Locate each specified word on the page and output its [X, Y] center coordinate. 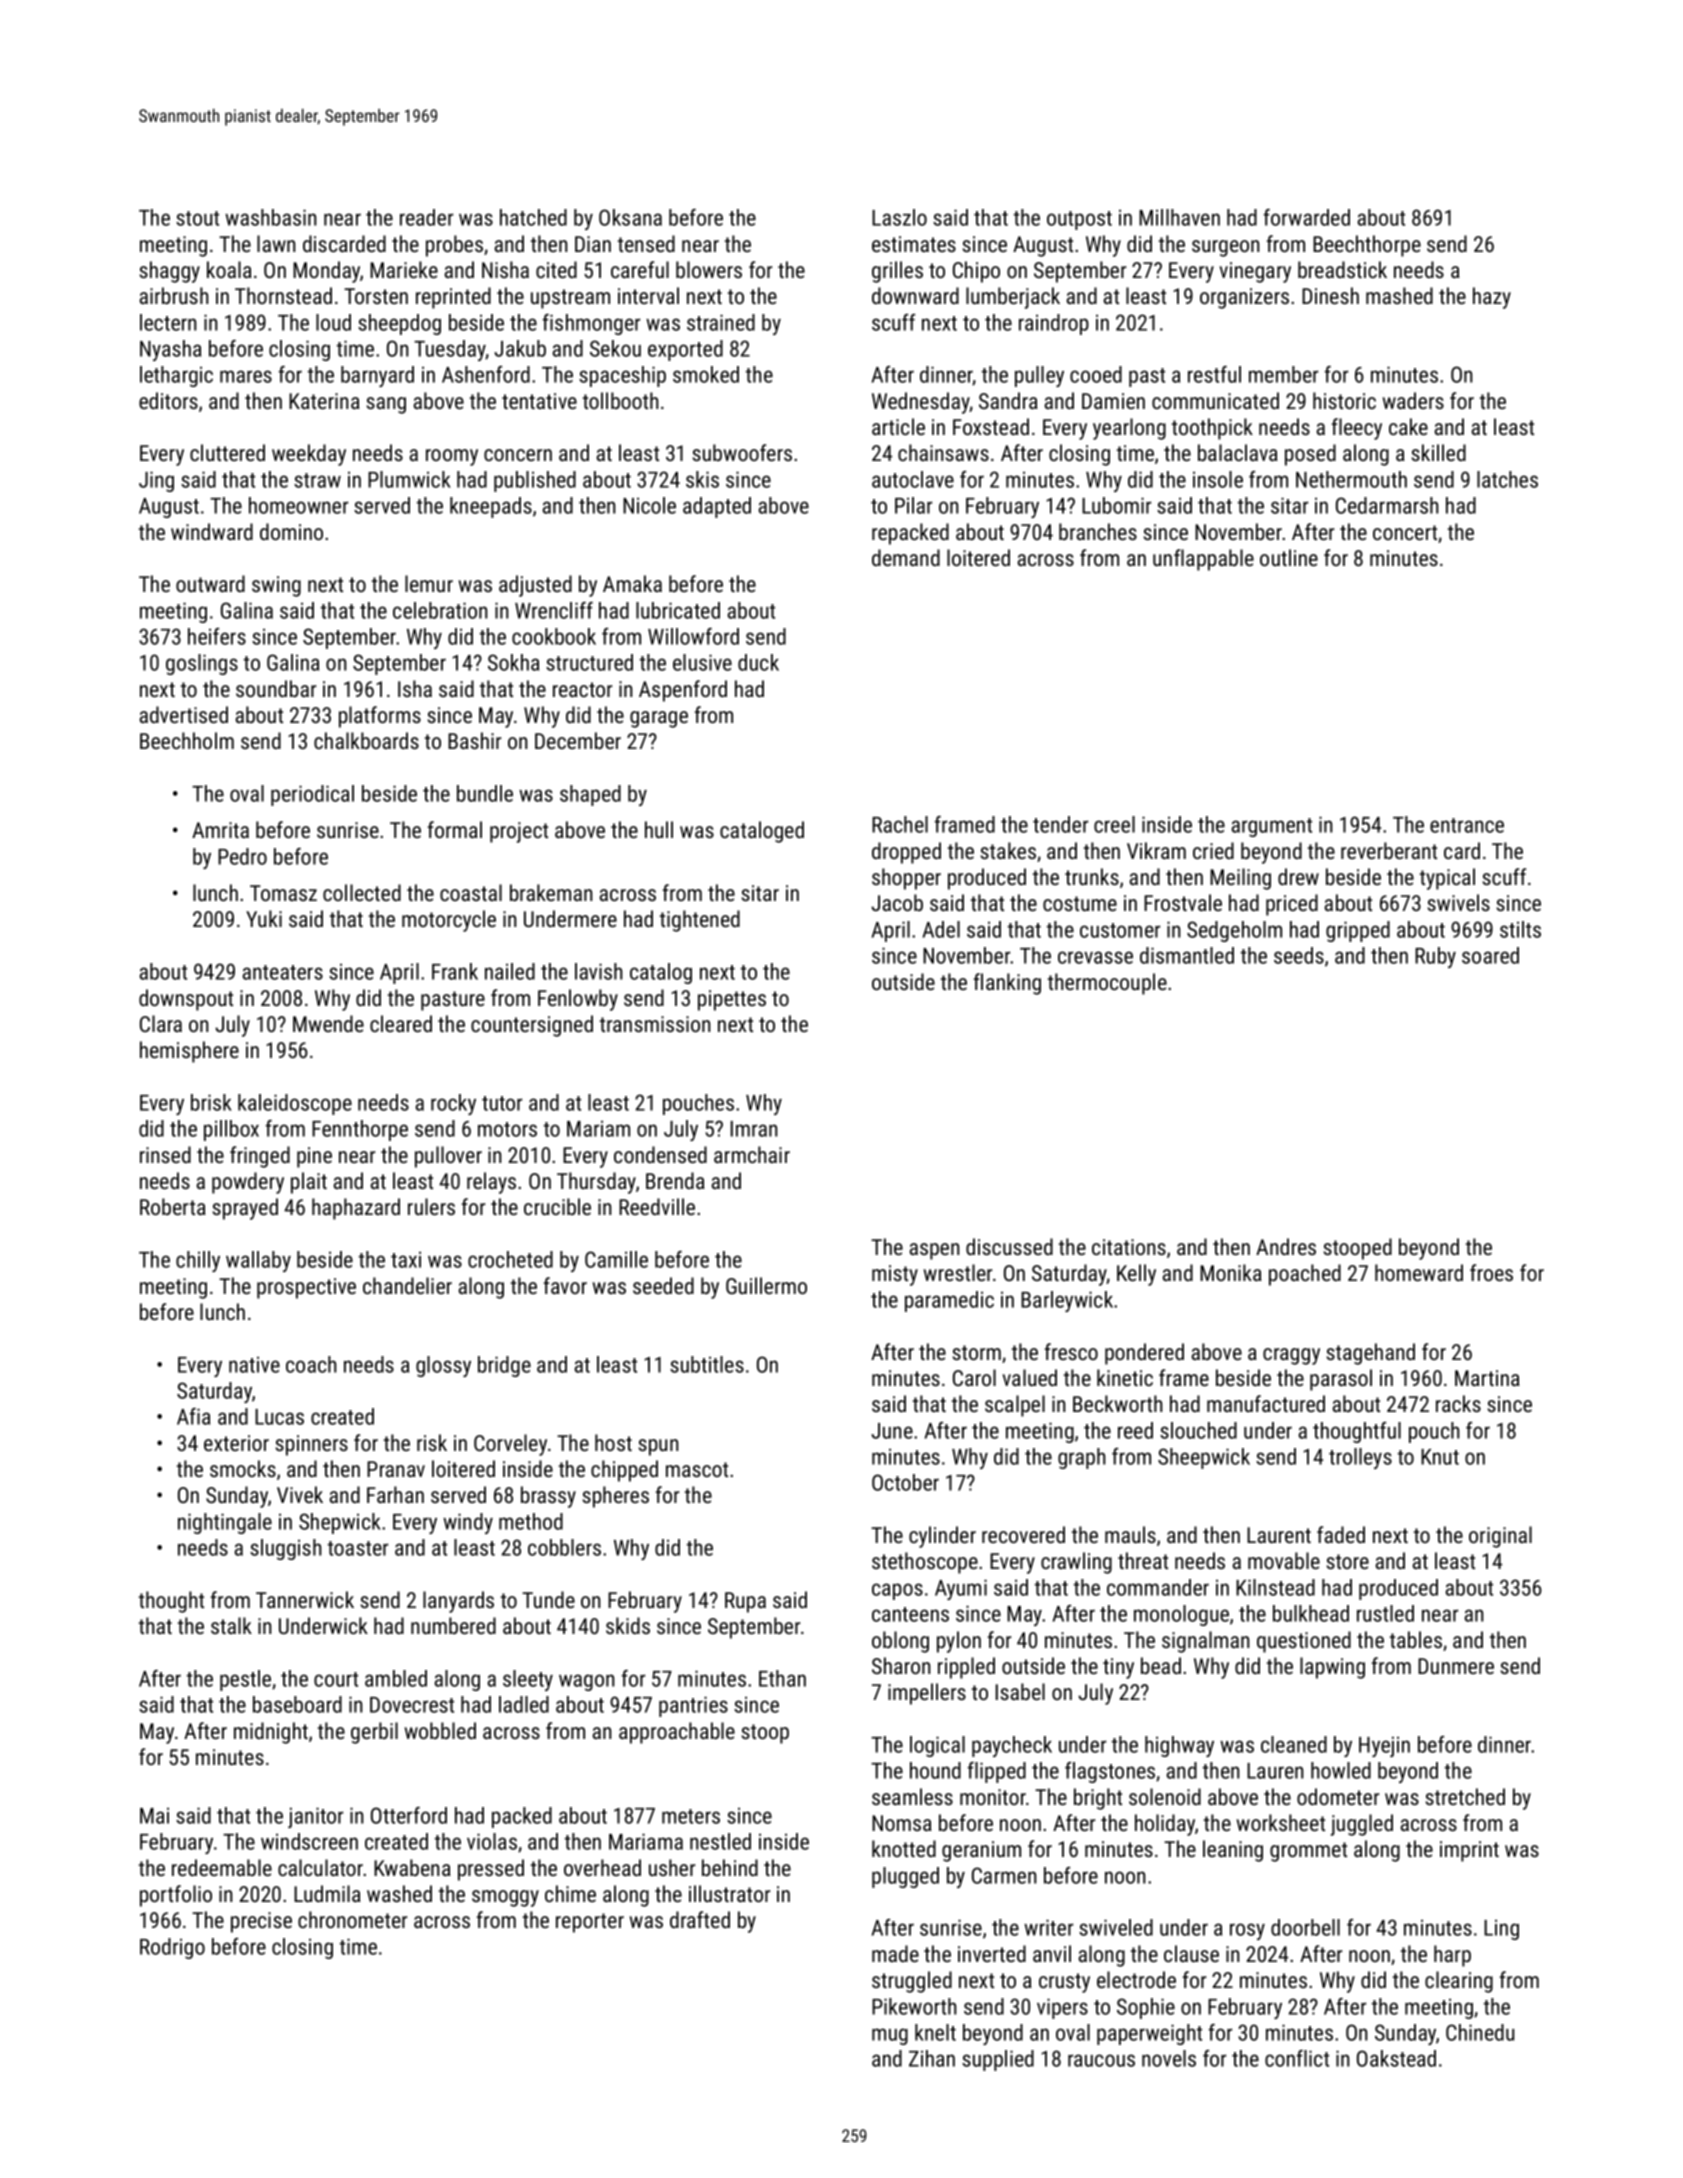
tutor [502, 1103]
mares [246, 376]
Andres [1286, 1246]
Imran [754, 1129]
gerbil [374, 1733]
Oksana [630, 217]
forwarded [1306, 217]
